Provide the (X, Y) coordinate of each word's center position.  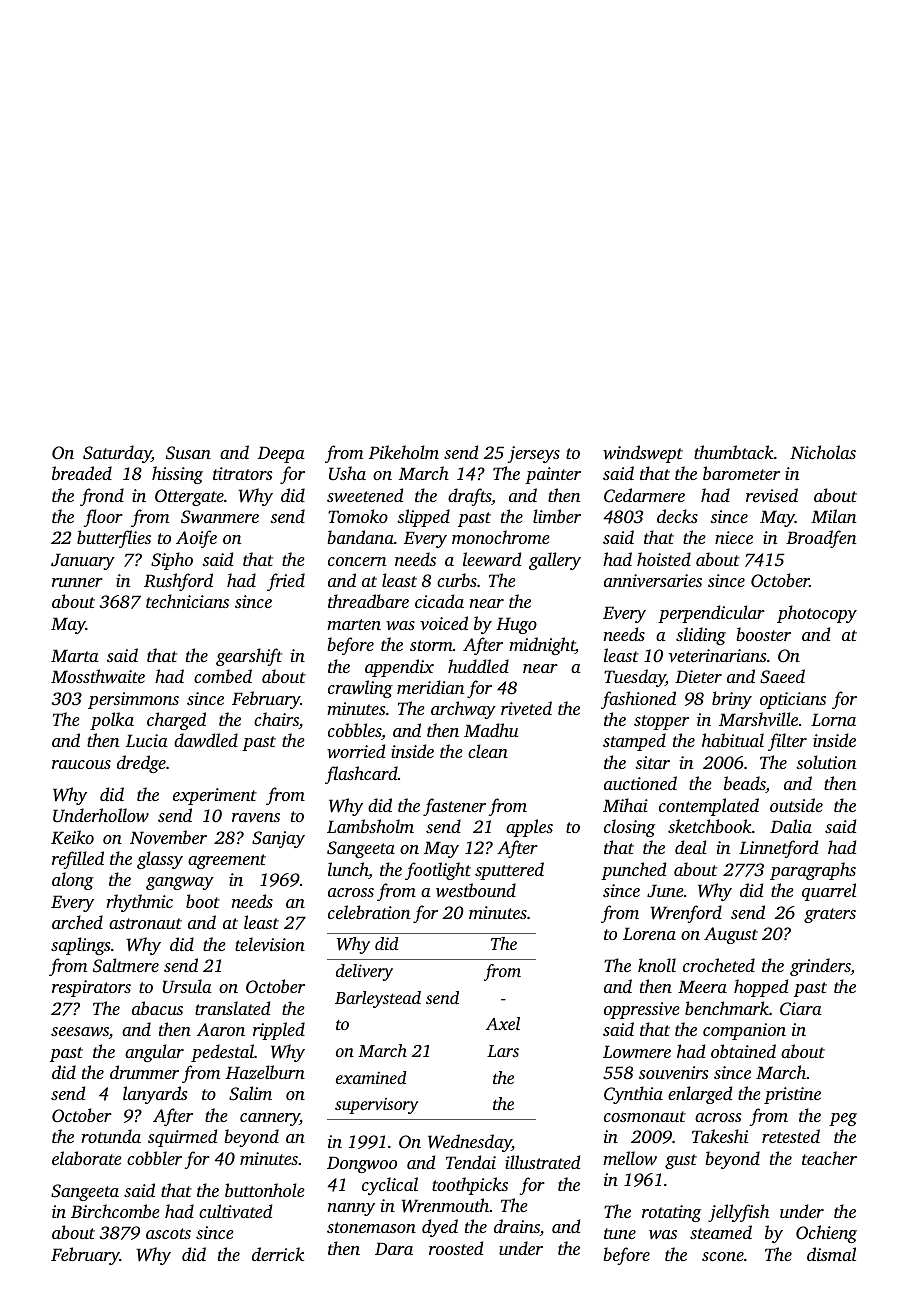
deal (691, 847)
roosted (456, 1248)
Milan (833, 516)
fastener (454, 807)
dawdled (206, 740)
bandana (360, 537)
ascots (168, 1233)
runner (77, 582)
